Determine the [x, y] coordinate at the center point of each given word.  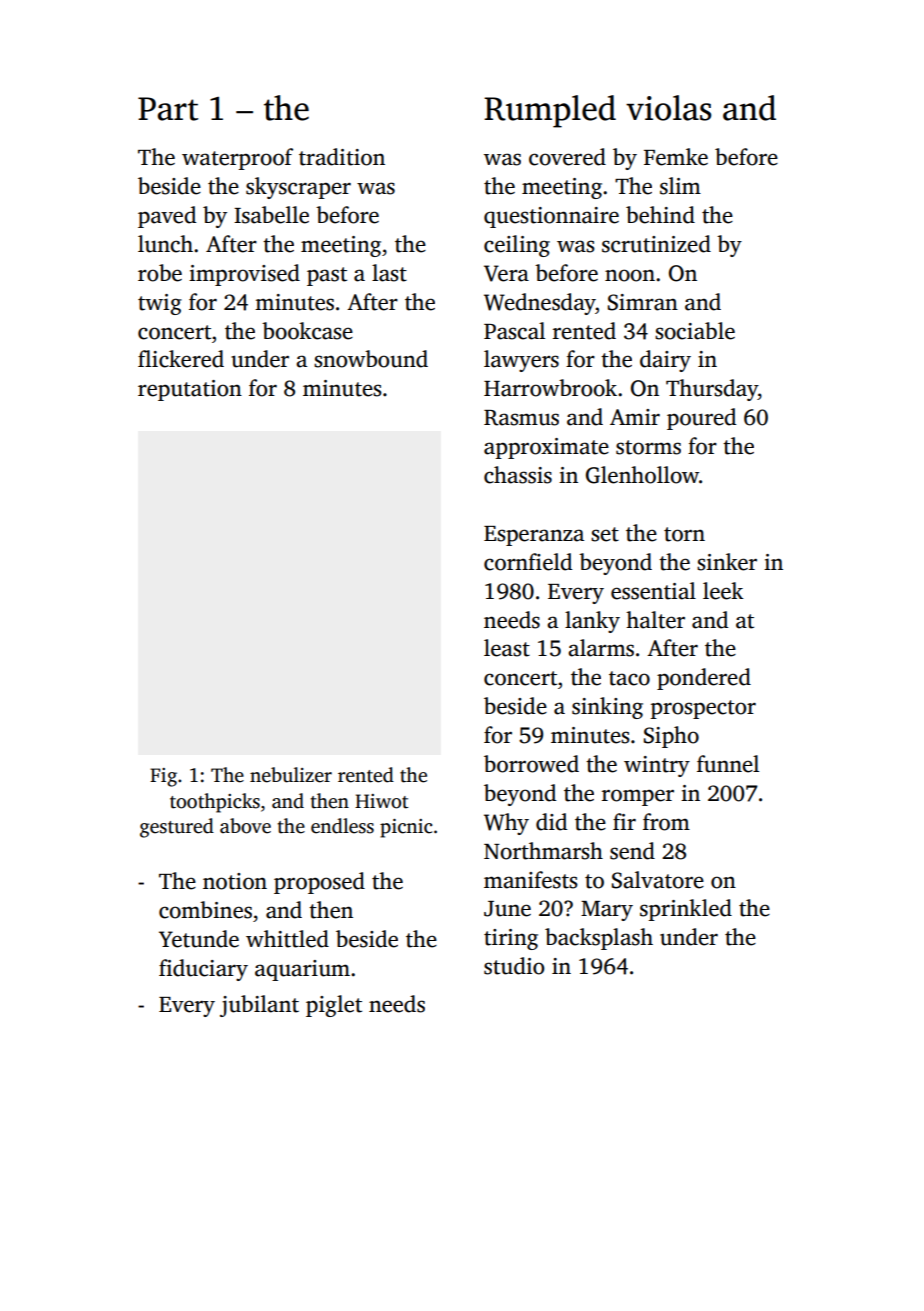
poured [701, 419]
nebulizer [291, 775]
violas [668, 108]
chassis [518, 475]
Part [168, 109]
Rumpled [550, 111]
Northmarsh [543, 851]
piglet [334, 1006]
